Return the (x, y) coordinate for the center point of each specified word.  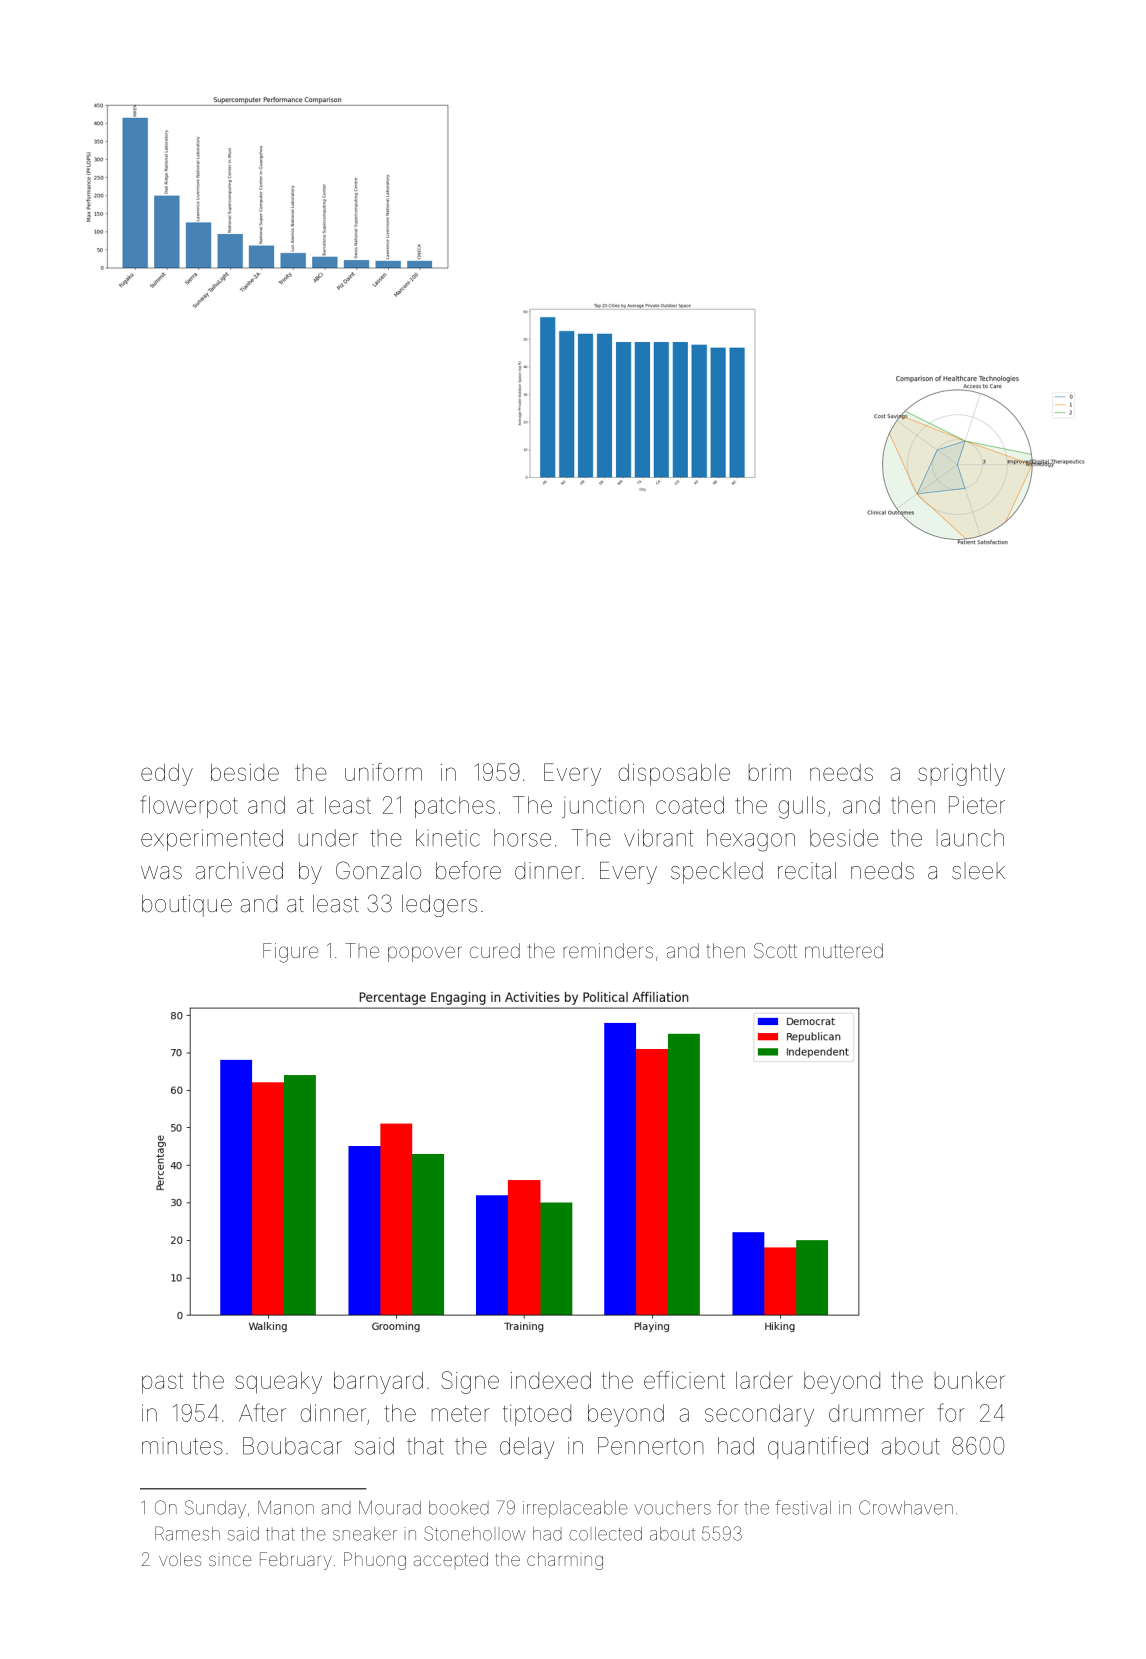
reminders (608, 950)
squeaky (278, 1383)
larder (764, 1380)
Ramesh (187, 1533)
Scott (775, 950)
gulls (802, 807)
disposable (674, 775)
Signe (470, 1382)
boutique (187, 906)
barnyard (378, 1383)
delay (527, 1448)
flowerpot (189, 806)
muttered (844, 950)
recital (807, 871)
